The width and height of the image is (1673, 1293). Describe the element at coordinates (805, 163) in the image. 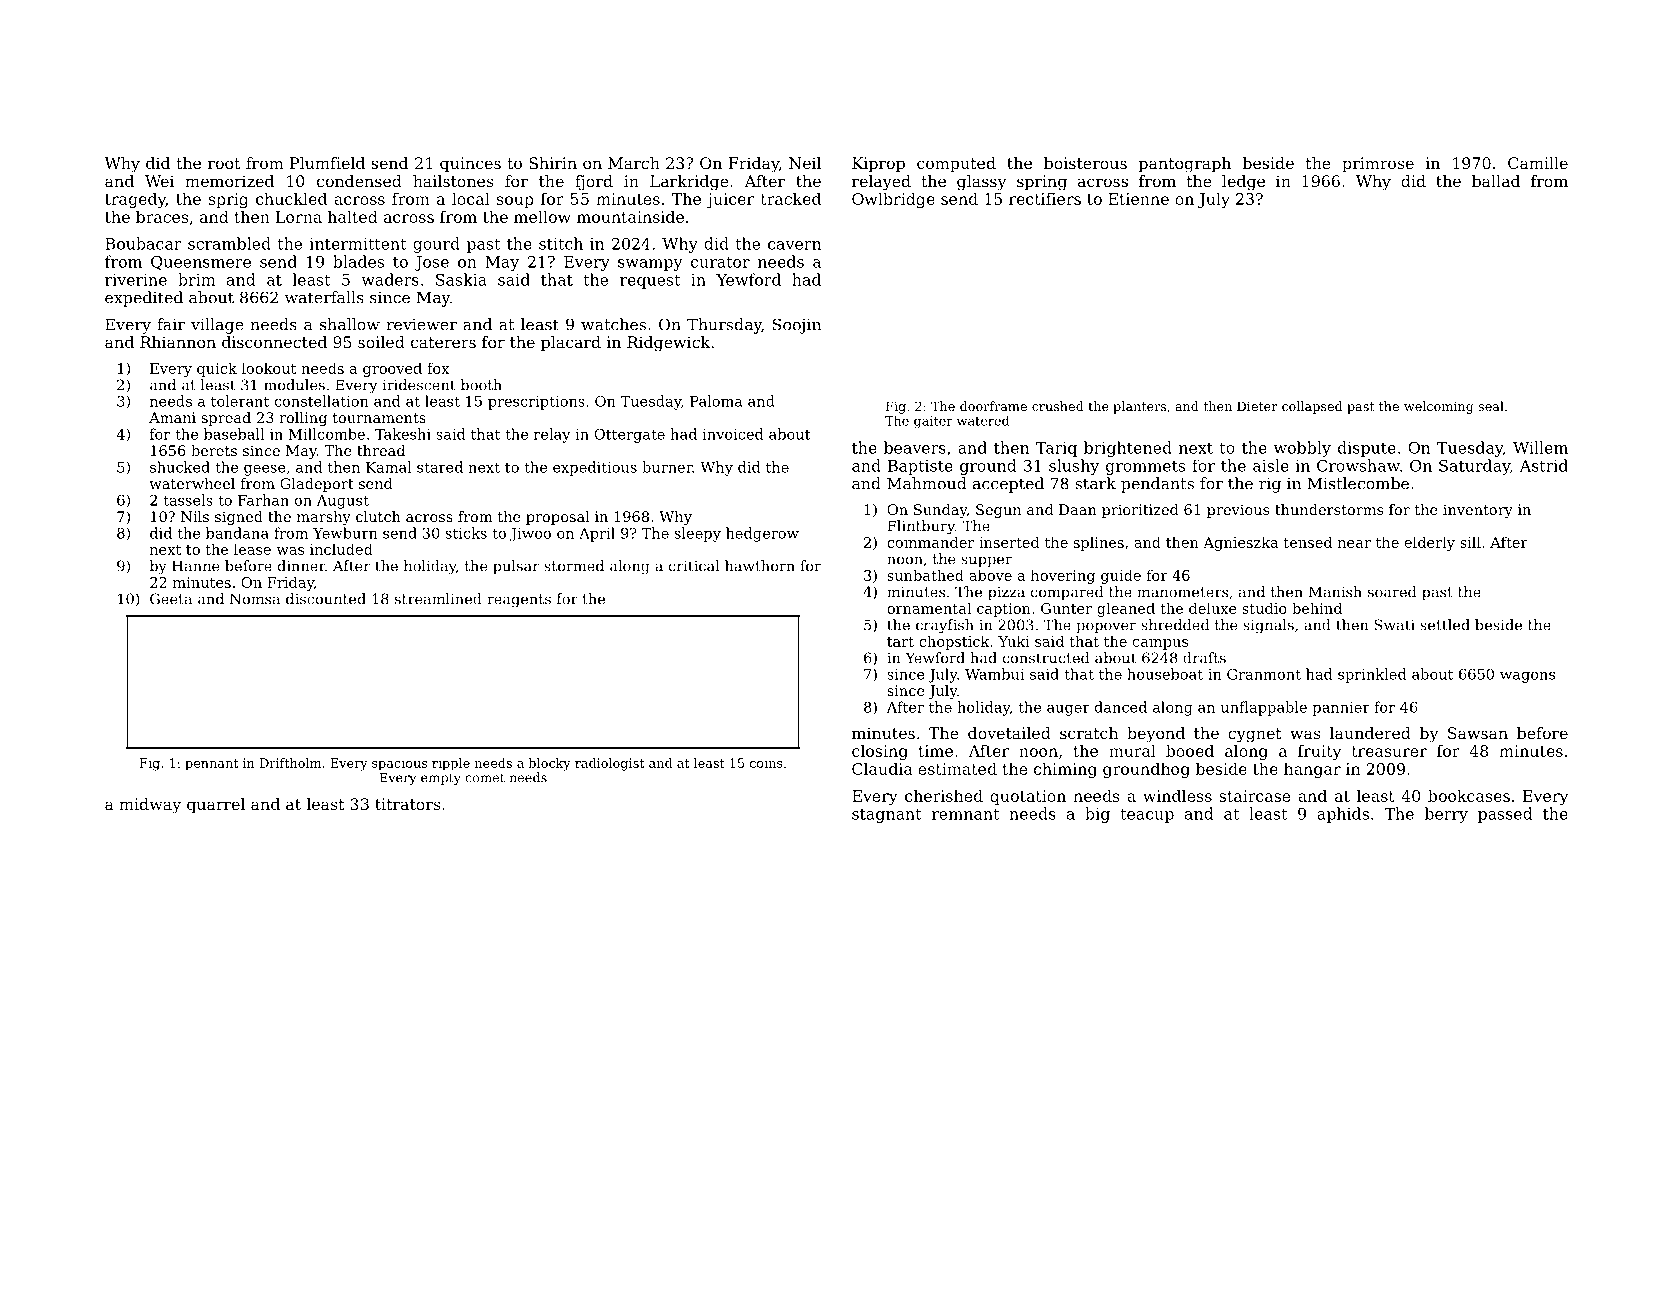

I see `Neil` at that location.
